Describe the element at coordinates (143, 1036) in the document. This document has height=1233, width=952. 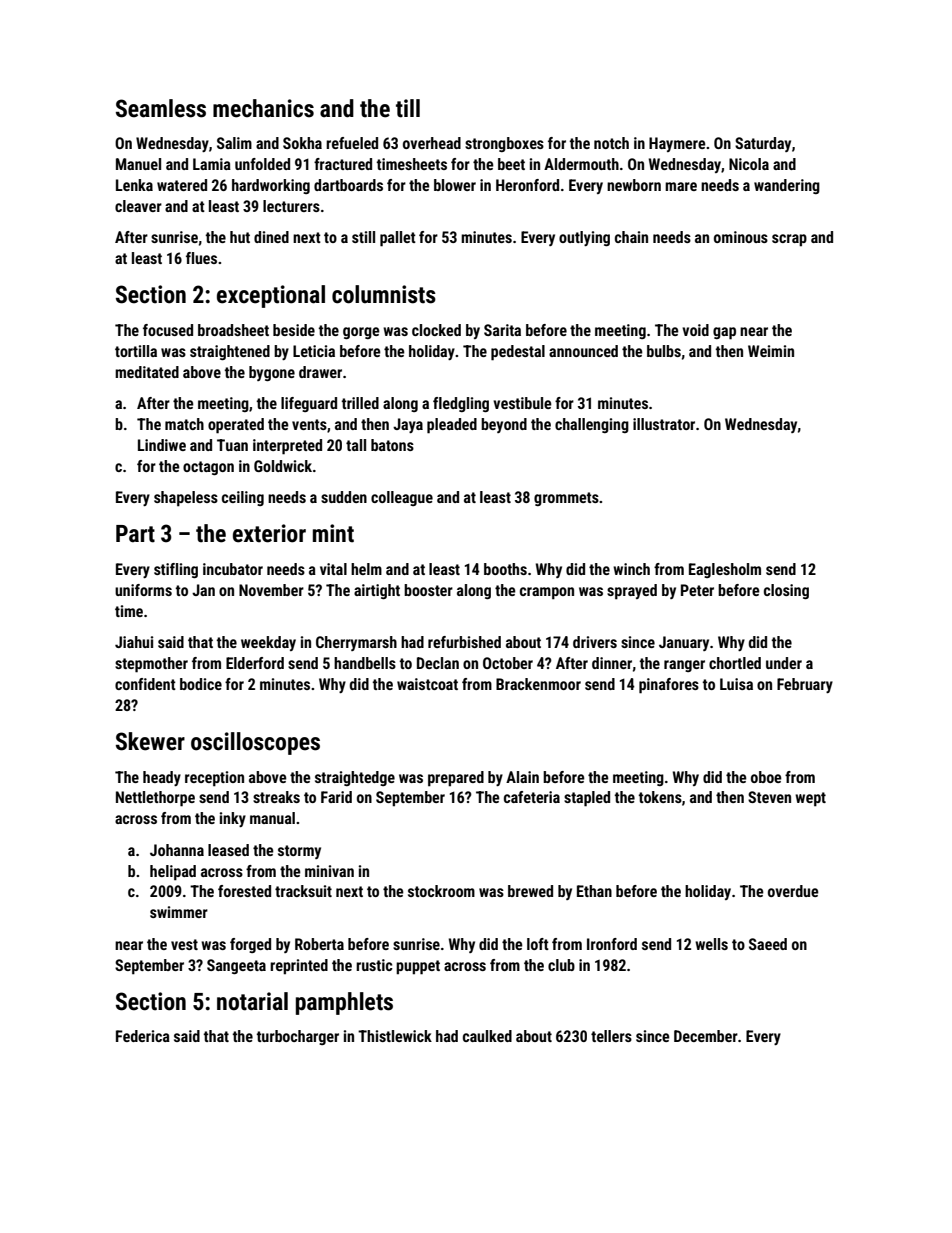
I see `Federica` at that location.
